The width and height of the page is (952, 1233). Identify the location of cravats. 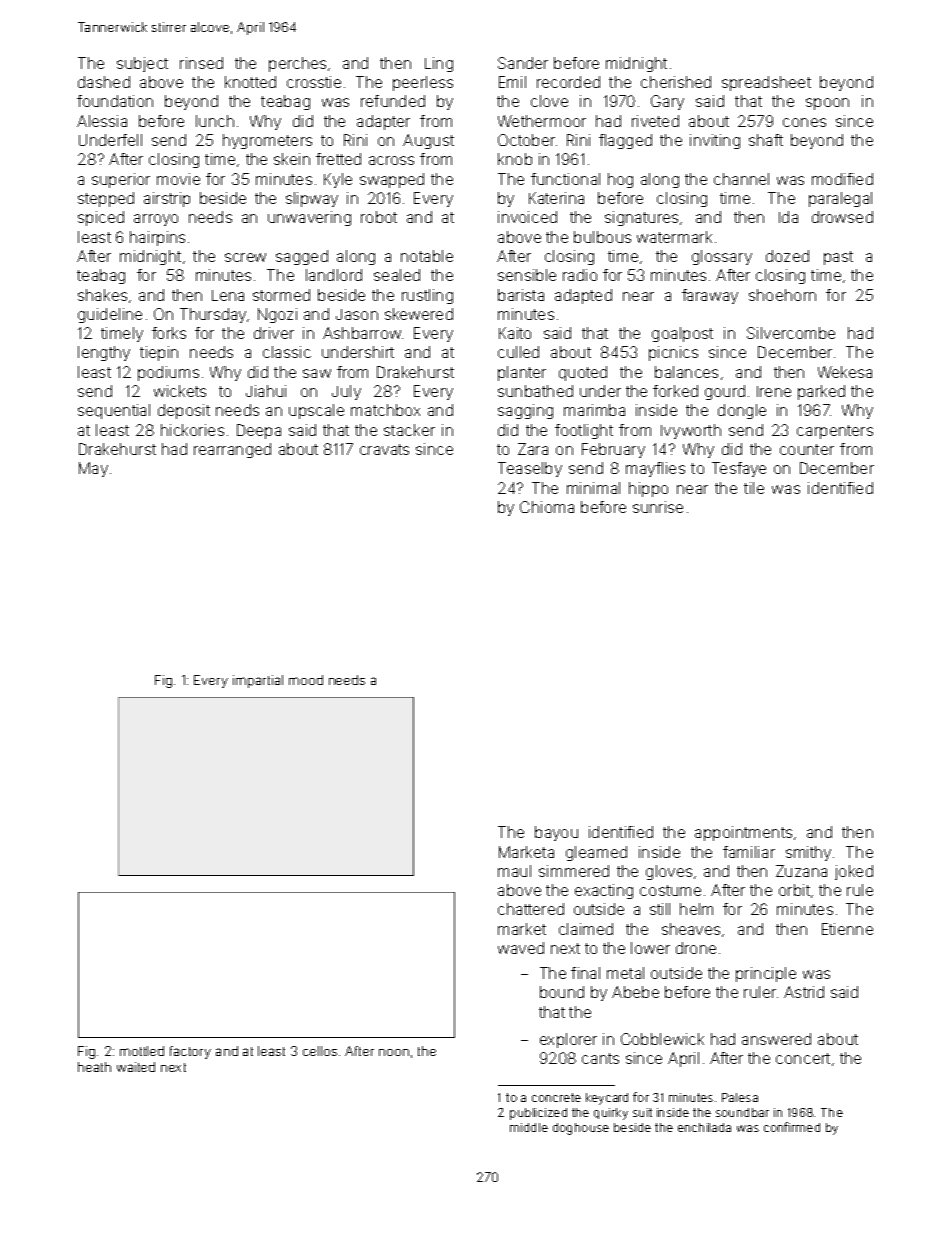
(384, 449).
